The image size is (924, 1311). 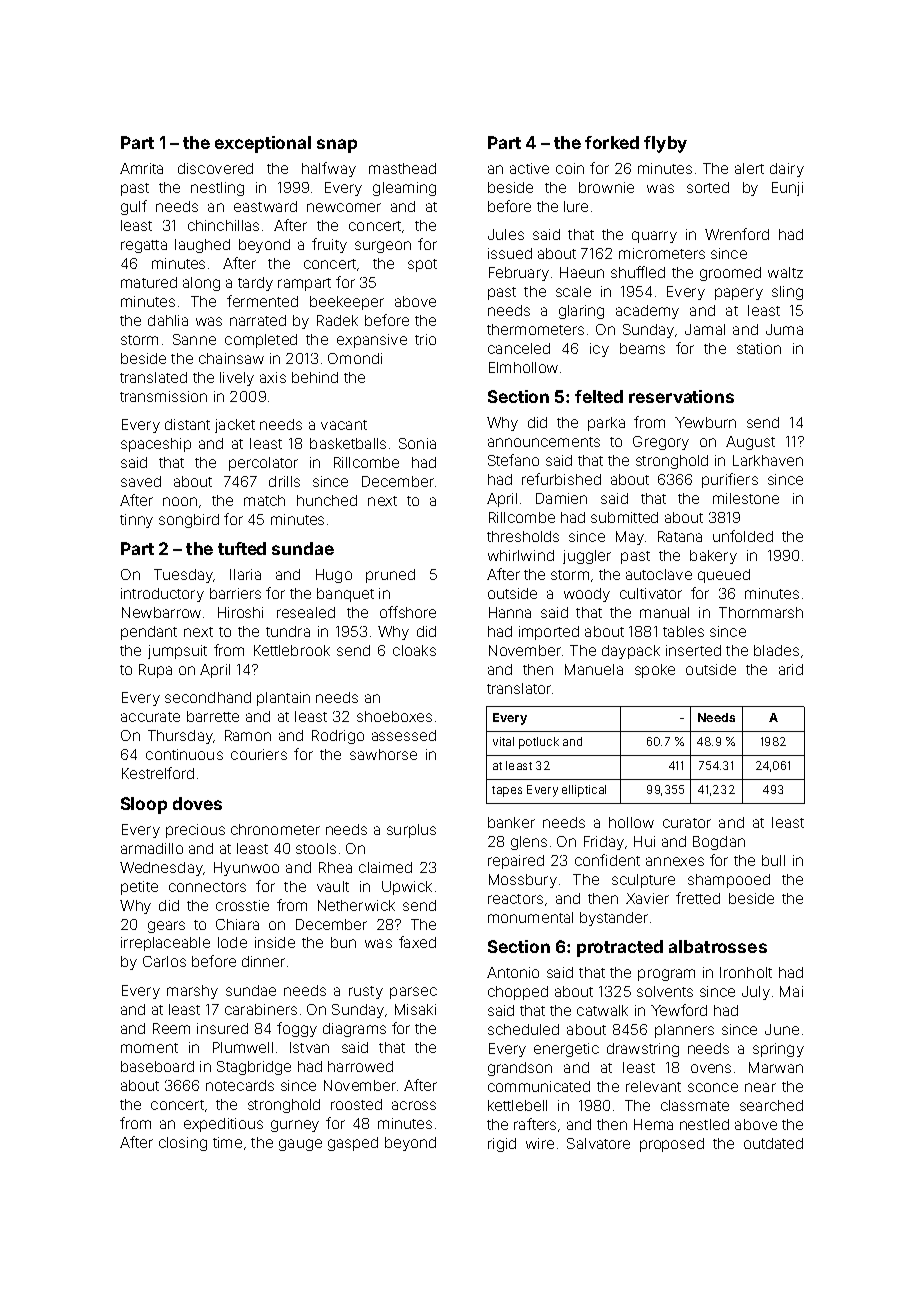 I want to click on Amrita, so click(x=141, y=168).
